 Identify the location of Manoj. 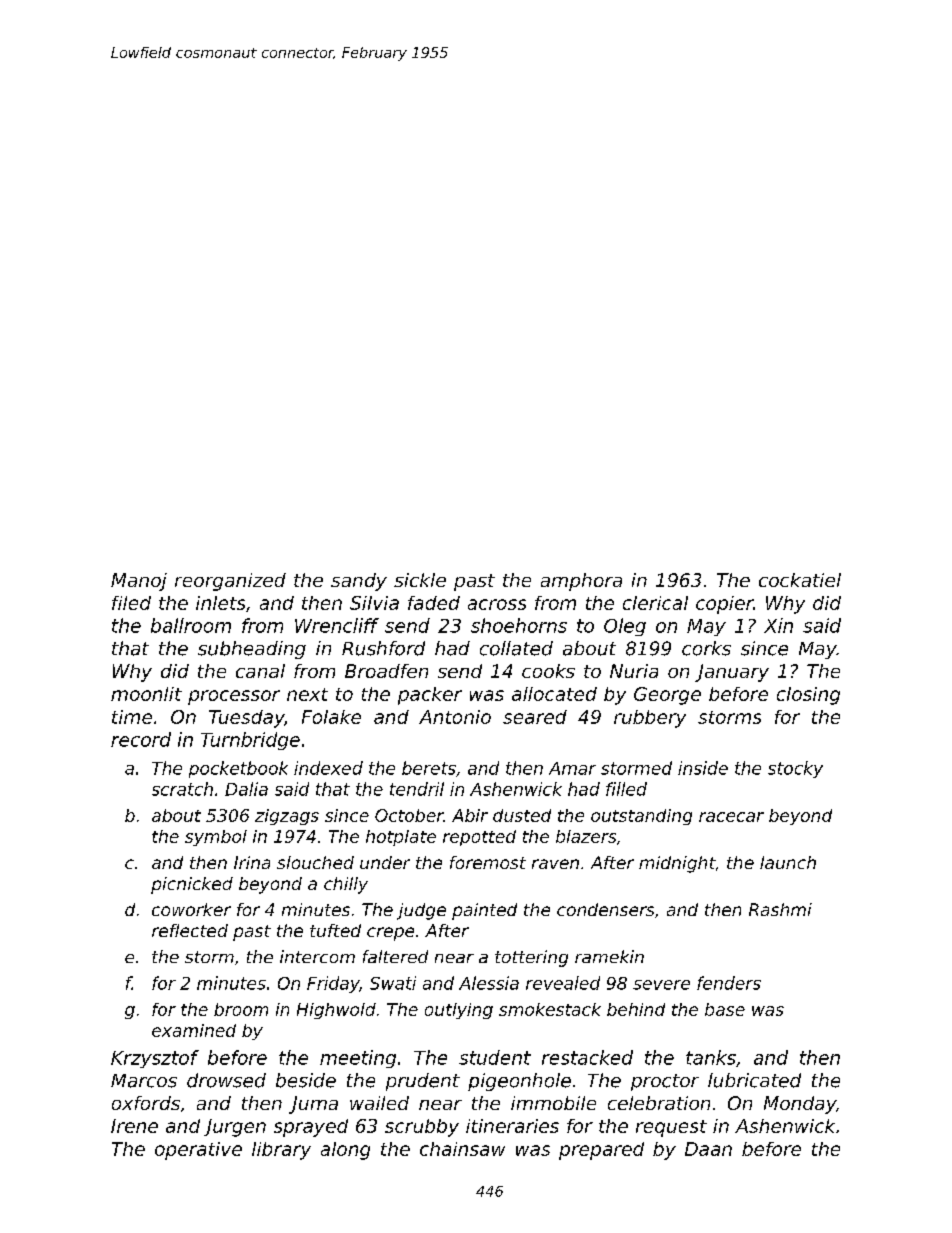
(139, 582).
